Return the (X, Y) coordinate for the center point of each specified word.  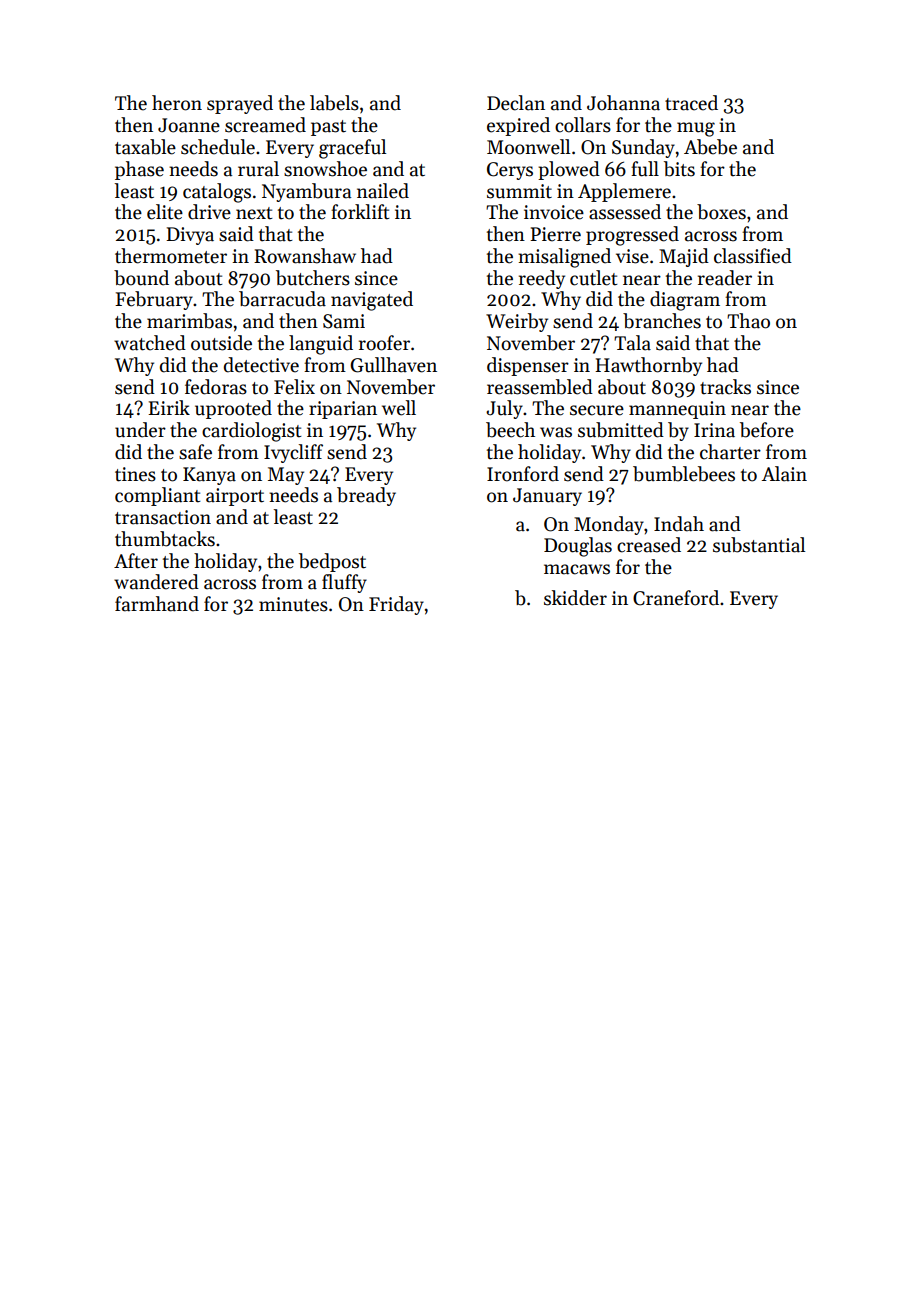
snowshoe (325, 169)
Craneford (676, 598)
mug (696, 129)
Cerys (510, 171)
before (767, 430)
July (504, 409)
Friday (396, 605)
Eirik (169, 407)
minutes (293, 604)
